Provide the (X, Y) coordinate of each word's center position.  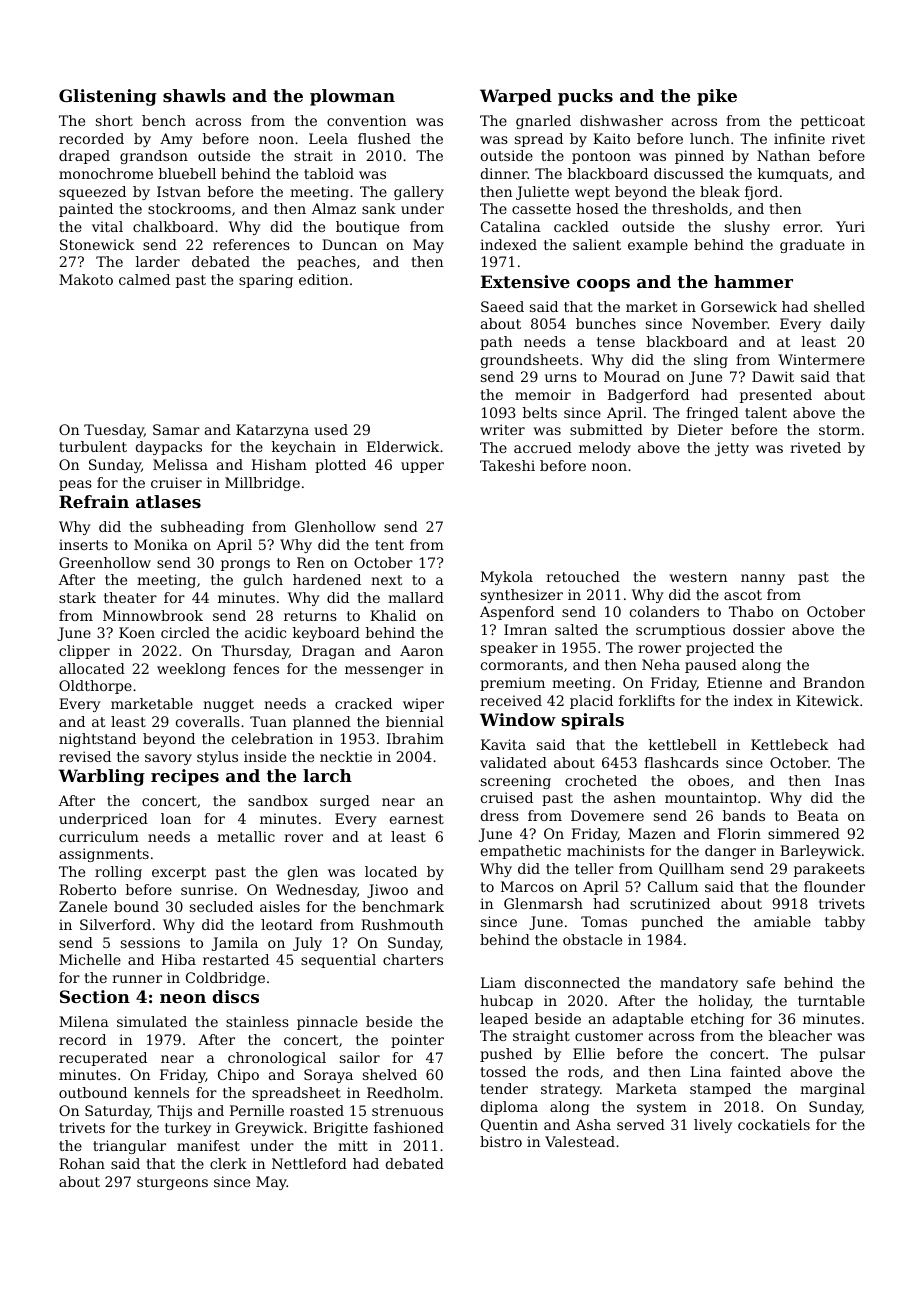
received (511, 700)
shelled (839, 306)
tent (389, 545)
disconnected (572, 982)
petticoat (833, 122)
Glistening (108, 97)
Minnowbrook (153, 615)
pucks (585, 97)
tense (616, 342)
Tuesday (114, 431)
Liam (498, 982)
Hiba (179, 959)
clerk (228, 1163)
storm (839, 430)
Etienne (734, 682)
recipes (185, 777)
